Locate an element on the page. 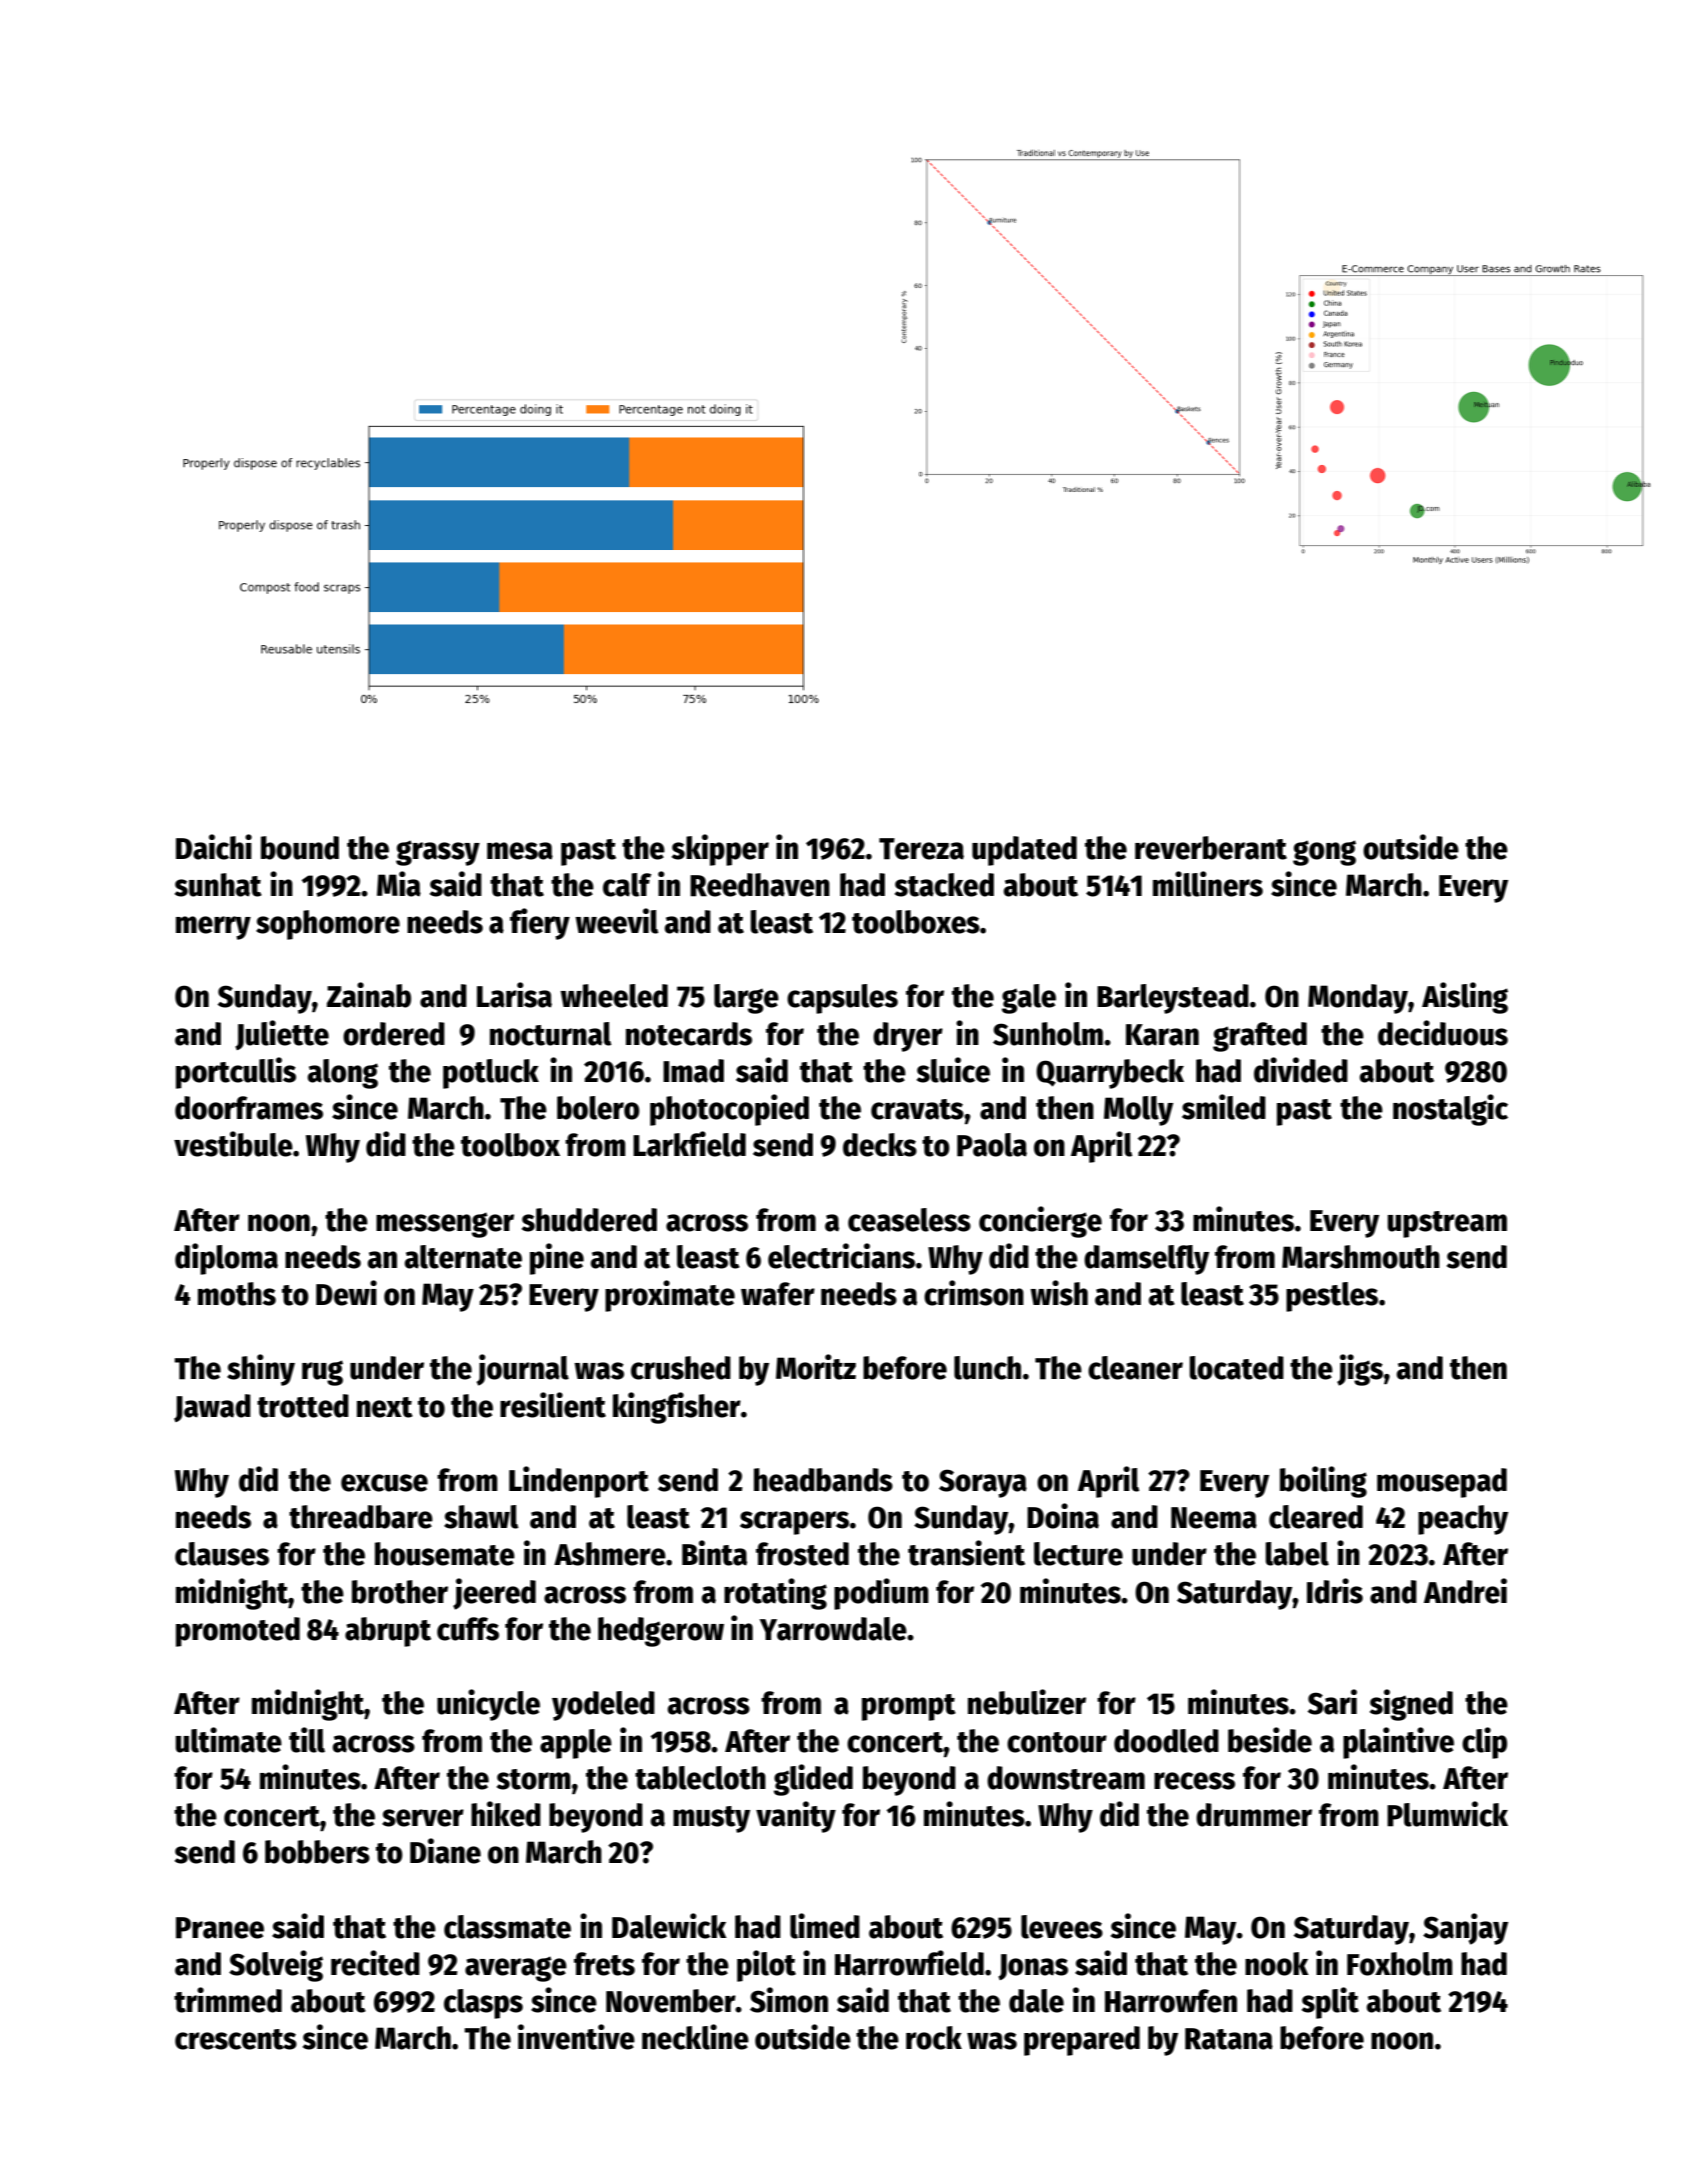  clip is located at coordinates (1484, 1743).
